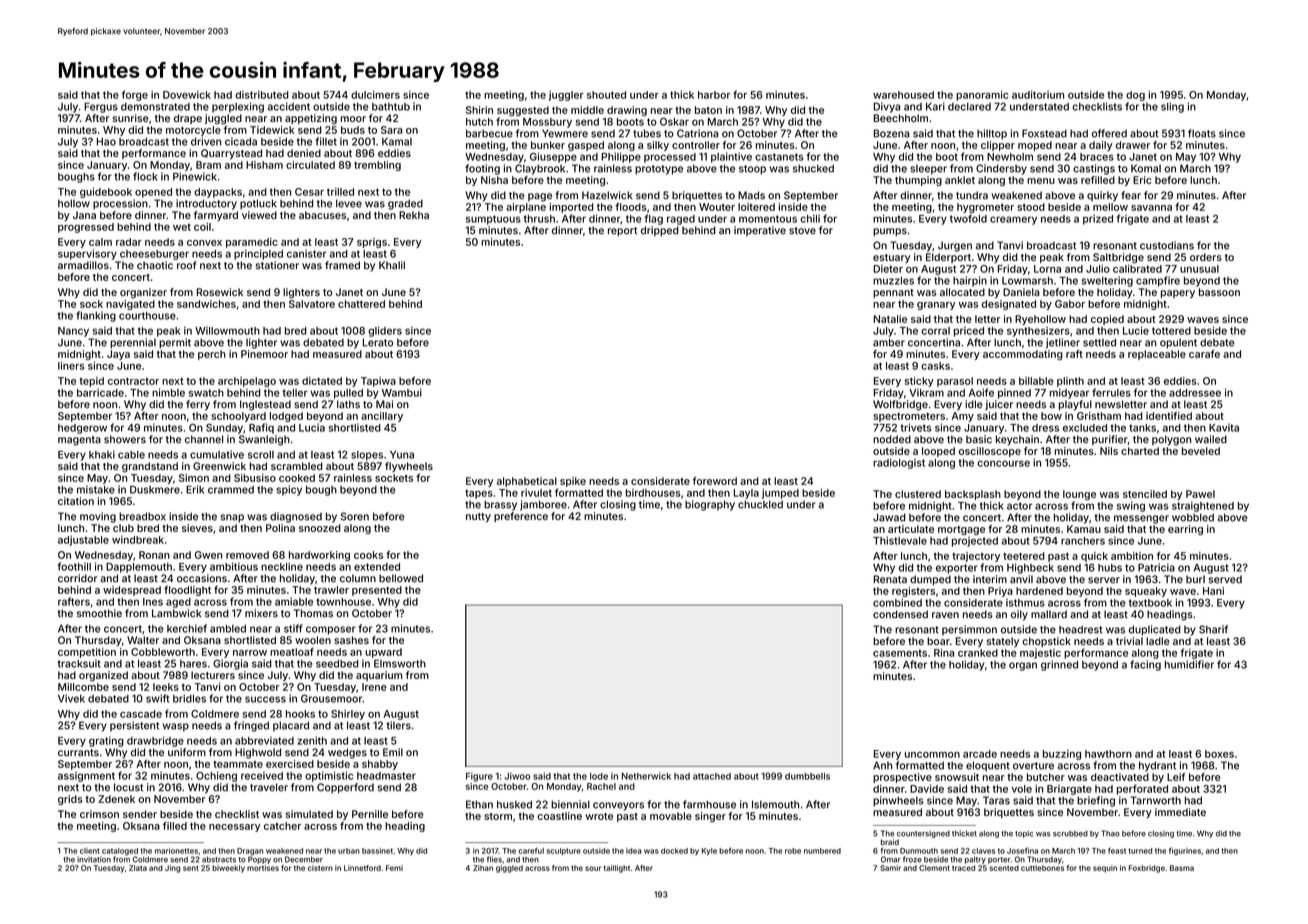 The height and width of the screenshot is (924, 1308). Describe the element at coordinates (1202, 133) in the screenshot. I see `floats` at that location.
